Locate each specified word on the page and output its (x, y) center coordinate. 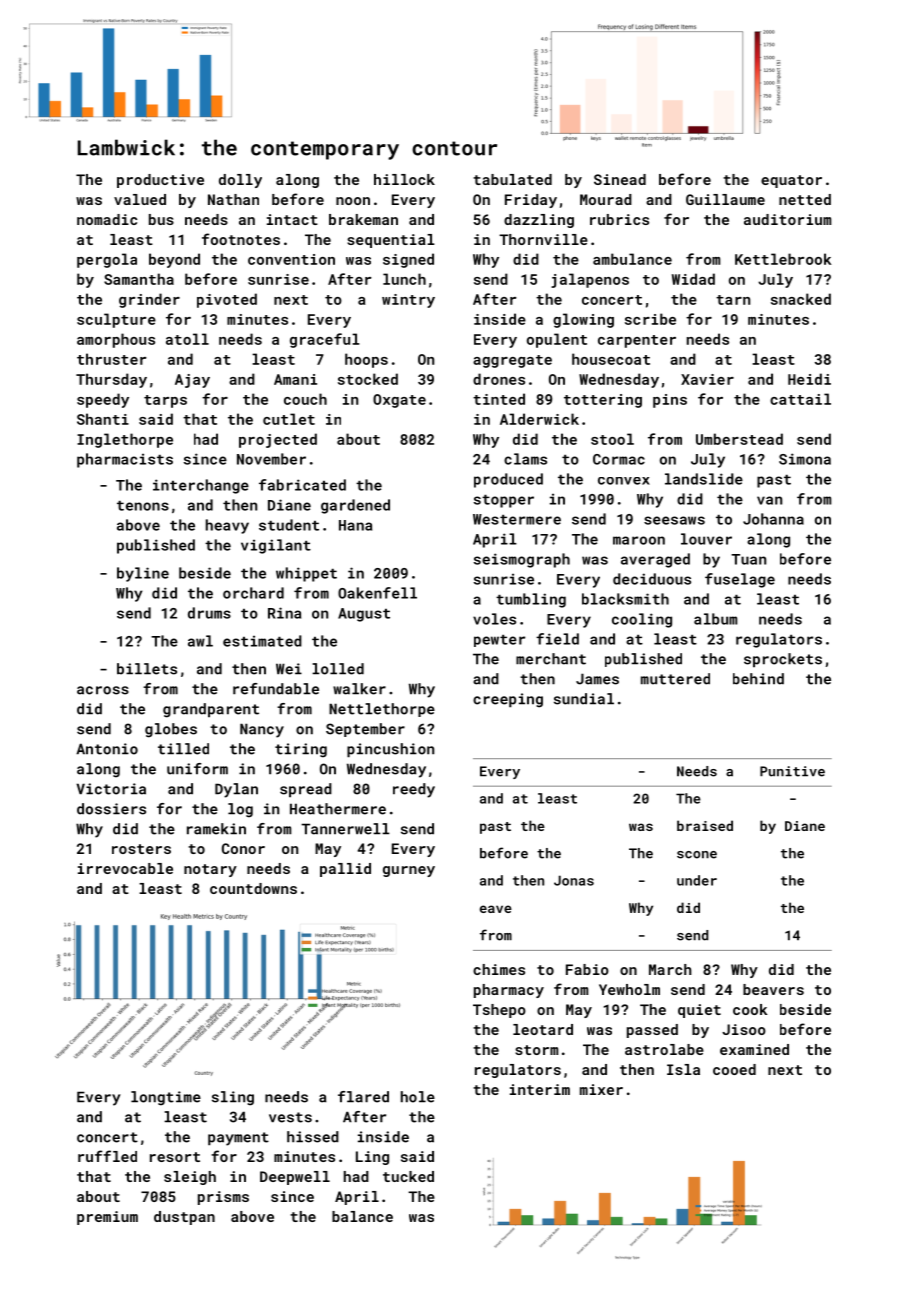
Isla (683, 1069)
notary (210, 870)
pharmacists (125, 460)
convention (291, 259)
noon (353, 201)
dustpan (184, 1218)
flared (363, 1097)
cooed (734, 1069)
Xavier (707, 379)
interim (540, 1089)
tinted (499, 399)
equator (791, 181)
